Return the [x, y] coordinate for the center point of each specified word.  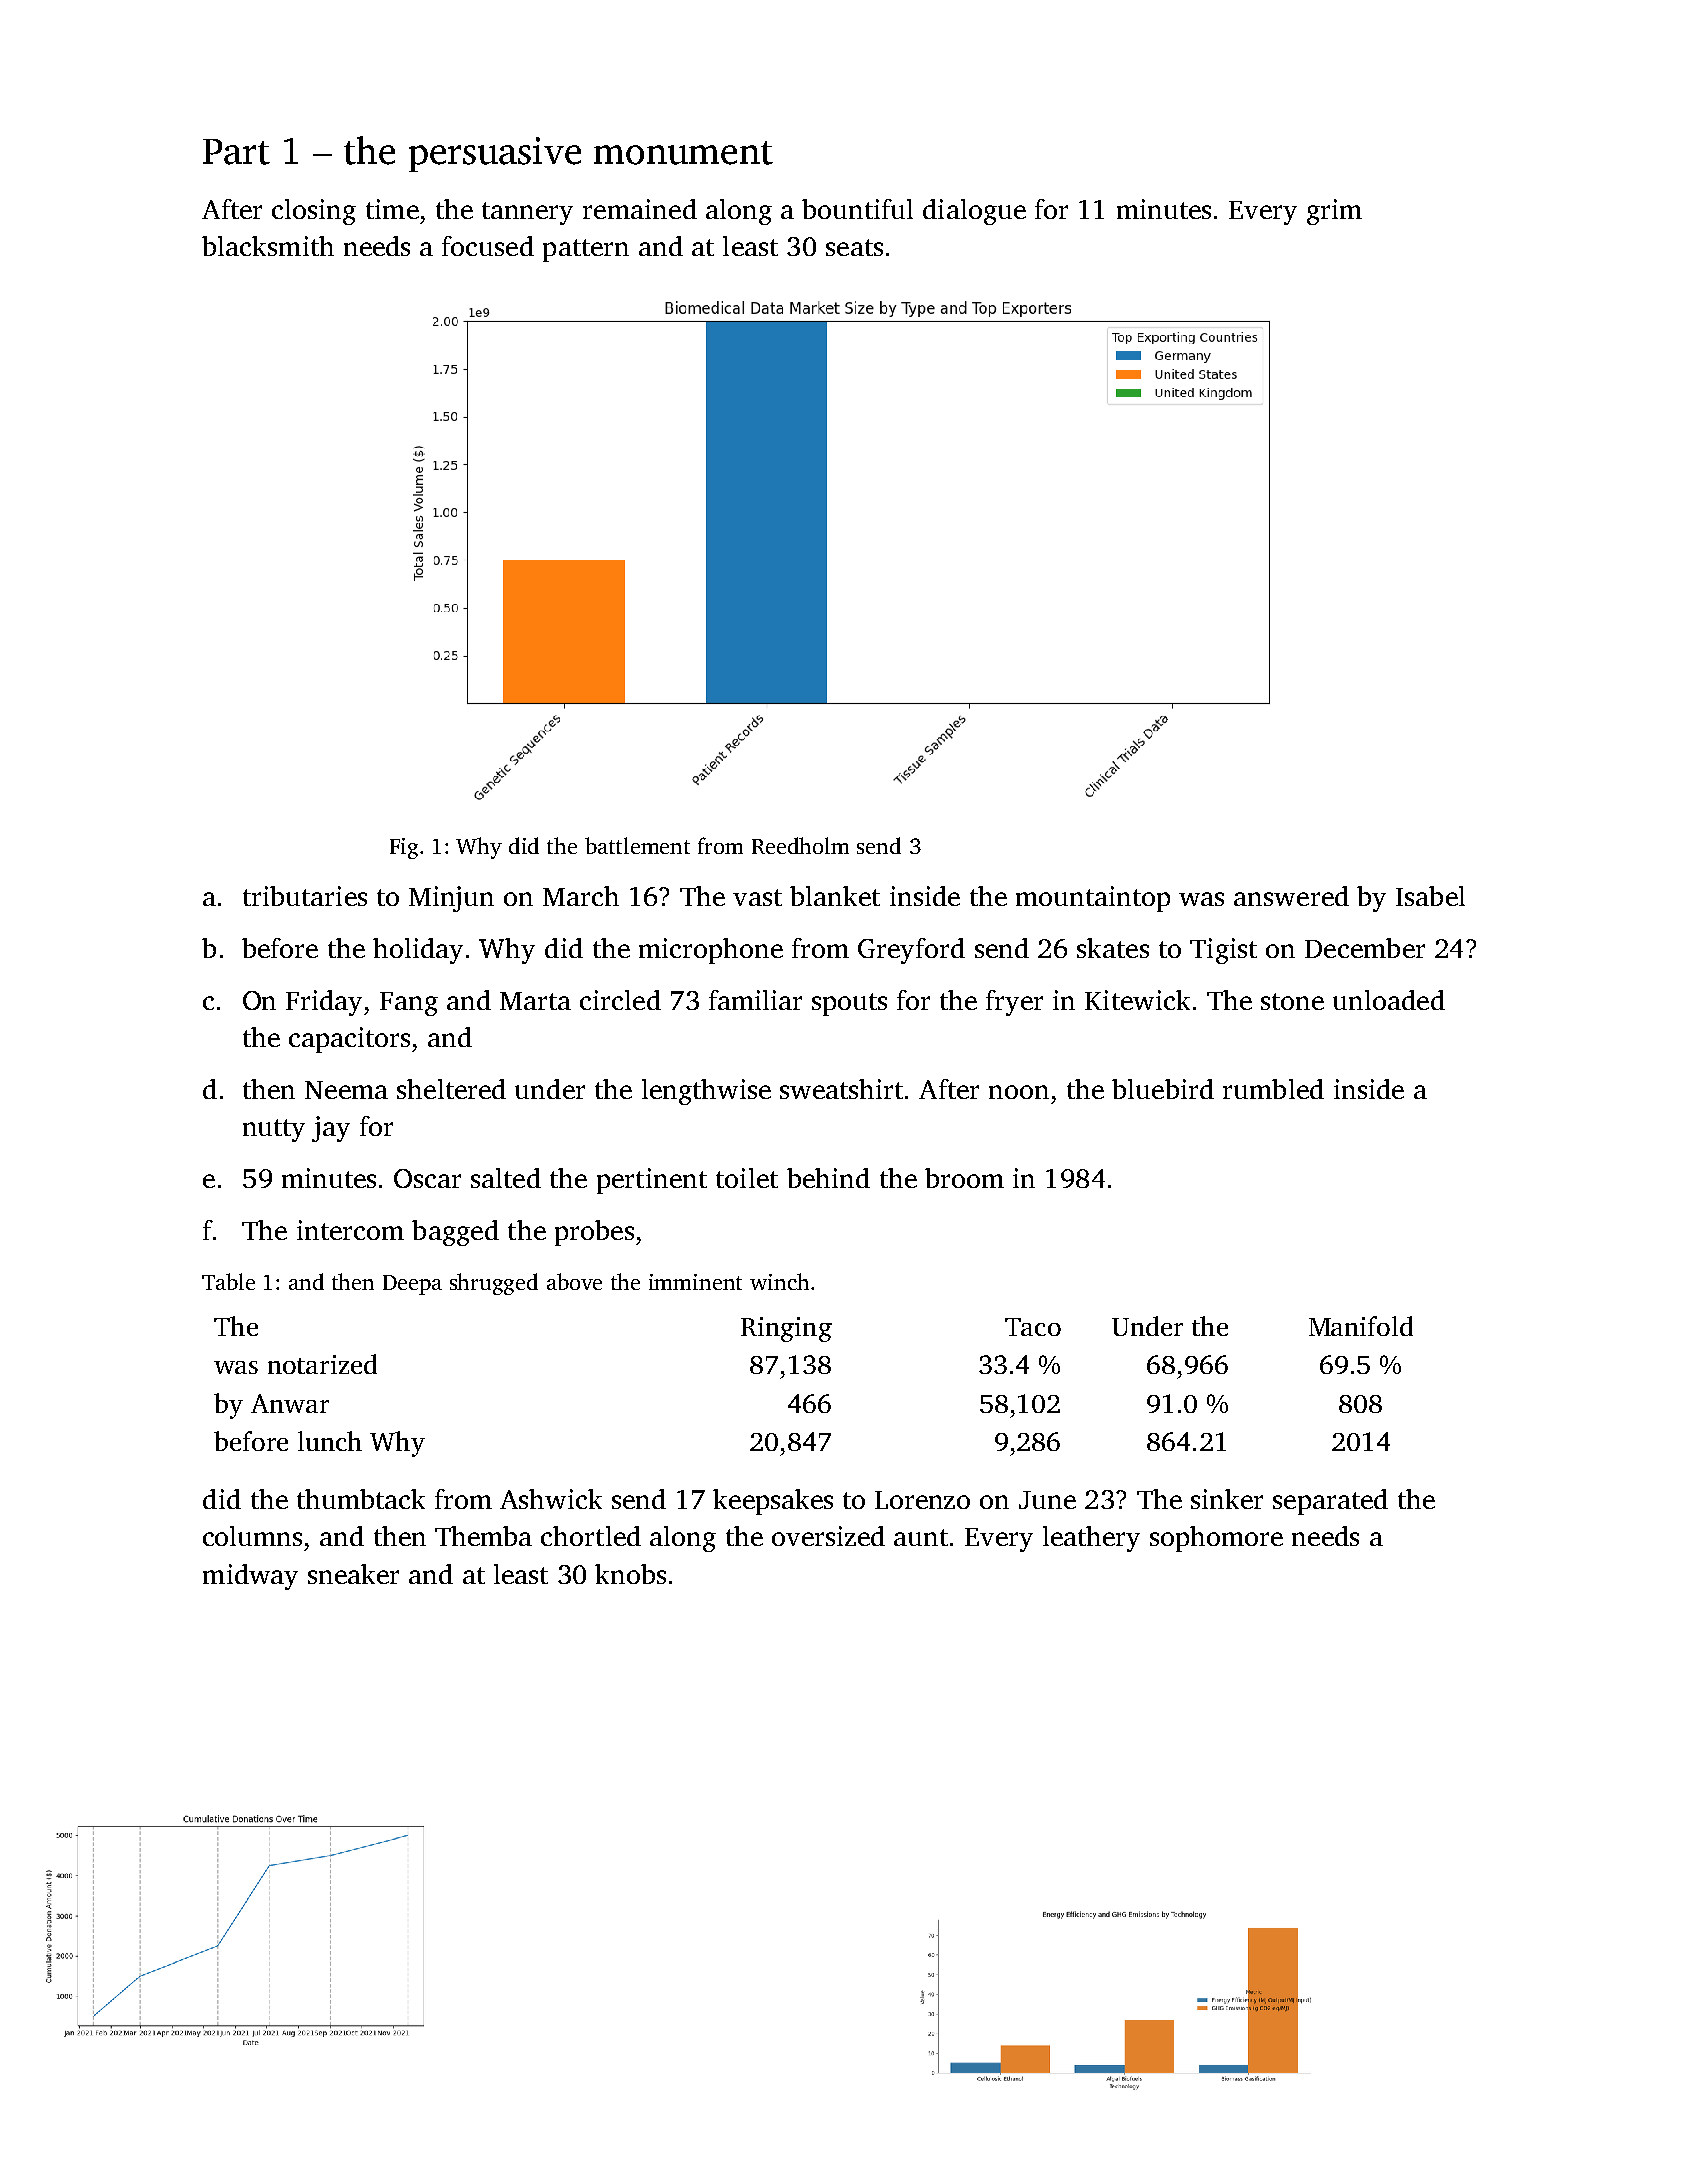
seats [854, 247]
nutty [274, 1130]
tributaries [305, 896]
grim [1334, 212]
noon [1019, 1092]
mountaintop [1093, 899]
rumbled [1273, 1089]
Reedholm [800, 845]
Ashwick [551, 1499]
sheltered [451, 1089]
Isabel [1430, 896]
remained [640, 209]
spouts [849, 1004]
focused [488, 246]
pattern [586, 250]
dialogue [974, 212]
